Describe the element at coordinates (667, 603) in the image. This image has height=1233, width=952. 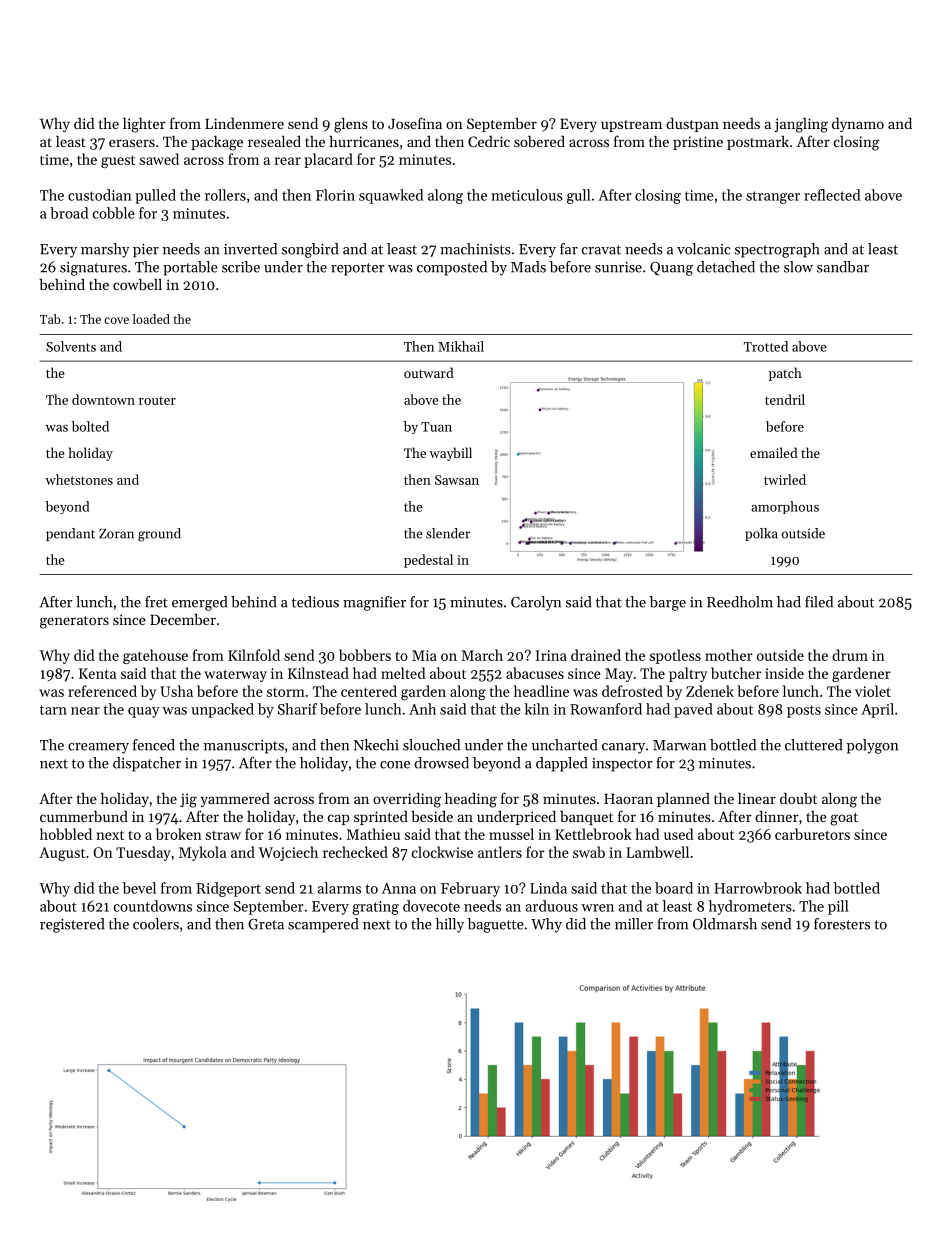
I see `barge` at that location.
